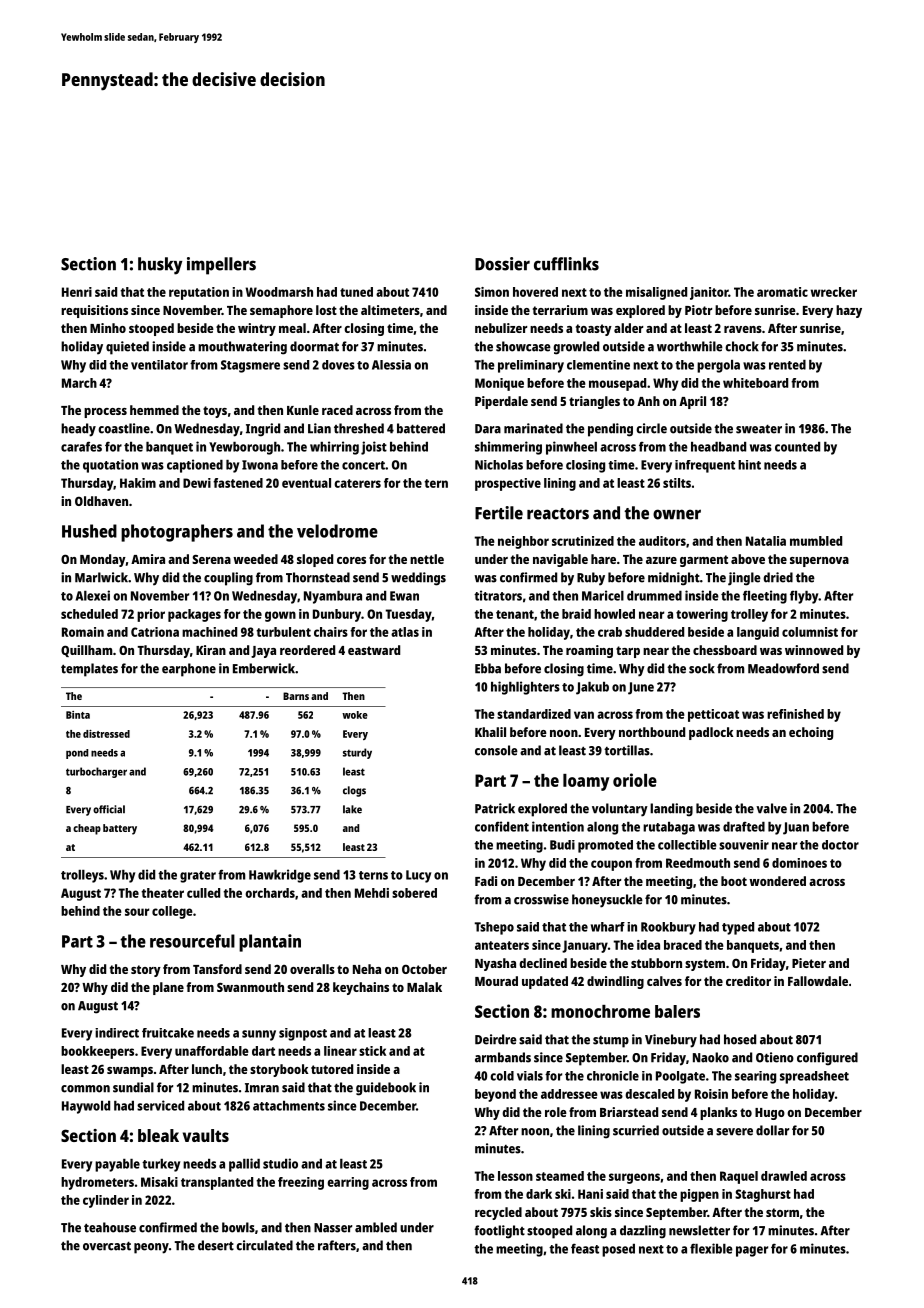  Describe the element at coordinates (709, 293) in the screenshot. I see `janitor` at that location.
